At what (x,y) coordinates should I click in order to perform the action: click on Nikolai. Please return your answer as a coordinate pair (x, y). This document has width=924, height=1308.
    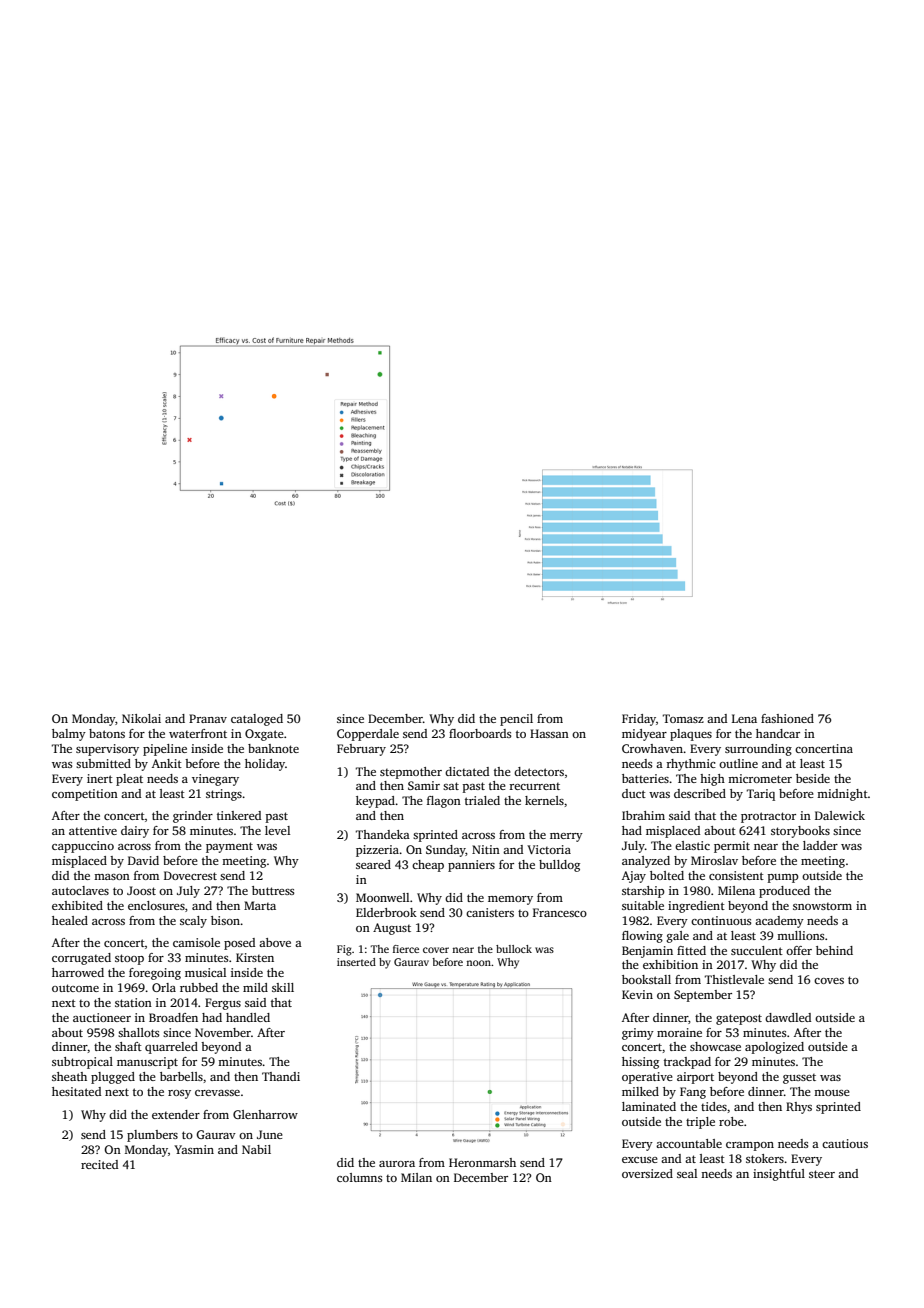
    Looking at the image, I should click on (141, 718).
